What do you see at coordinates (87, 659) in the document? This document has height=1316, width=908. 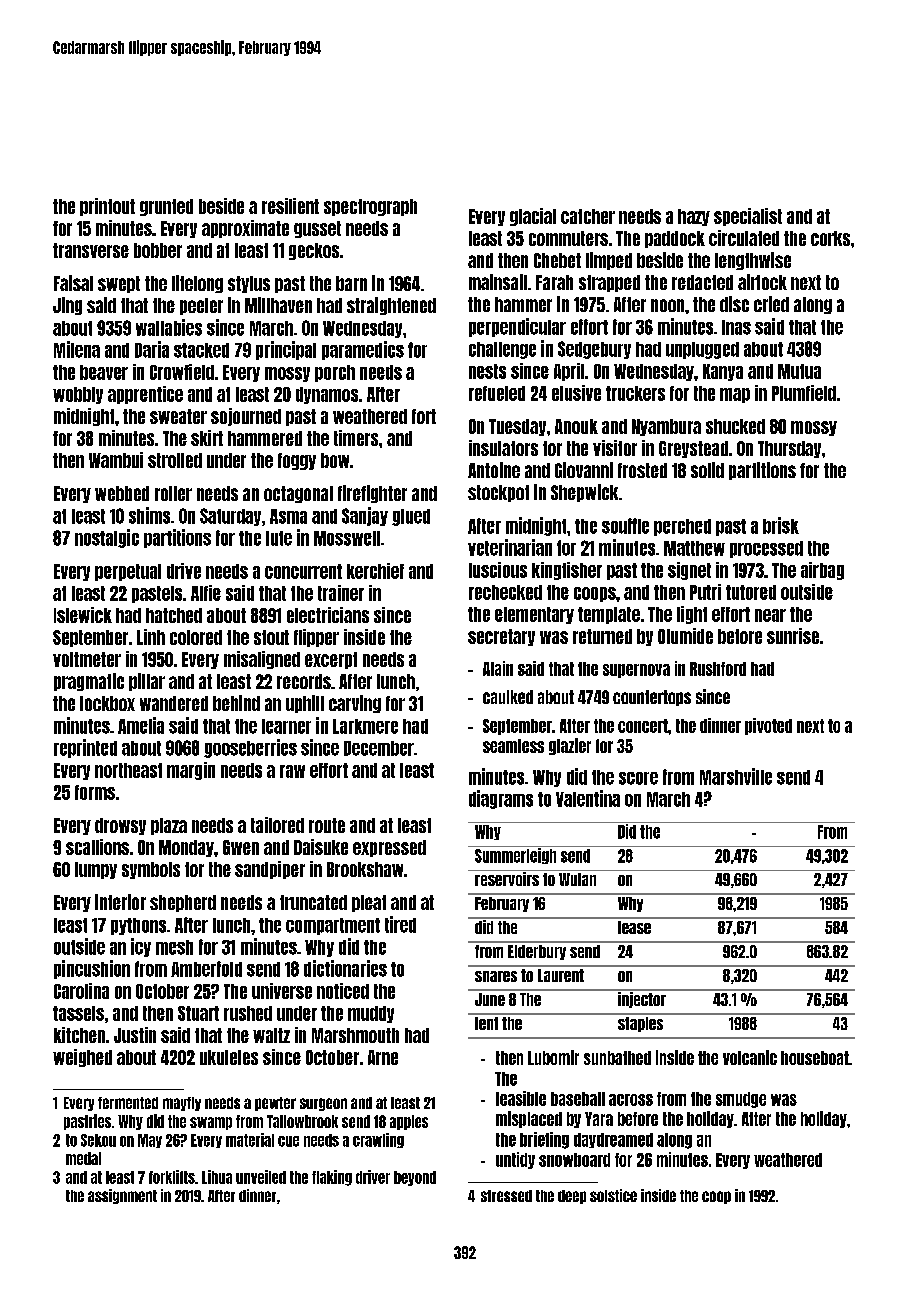 I see `voltmeter` at bounding box center [87, 659].
